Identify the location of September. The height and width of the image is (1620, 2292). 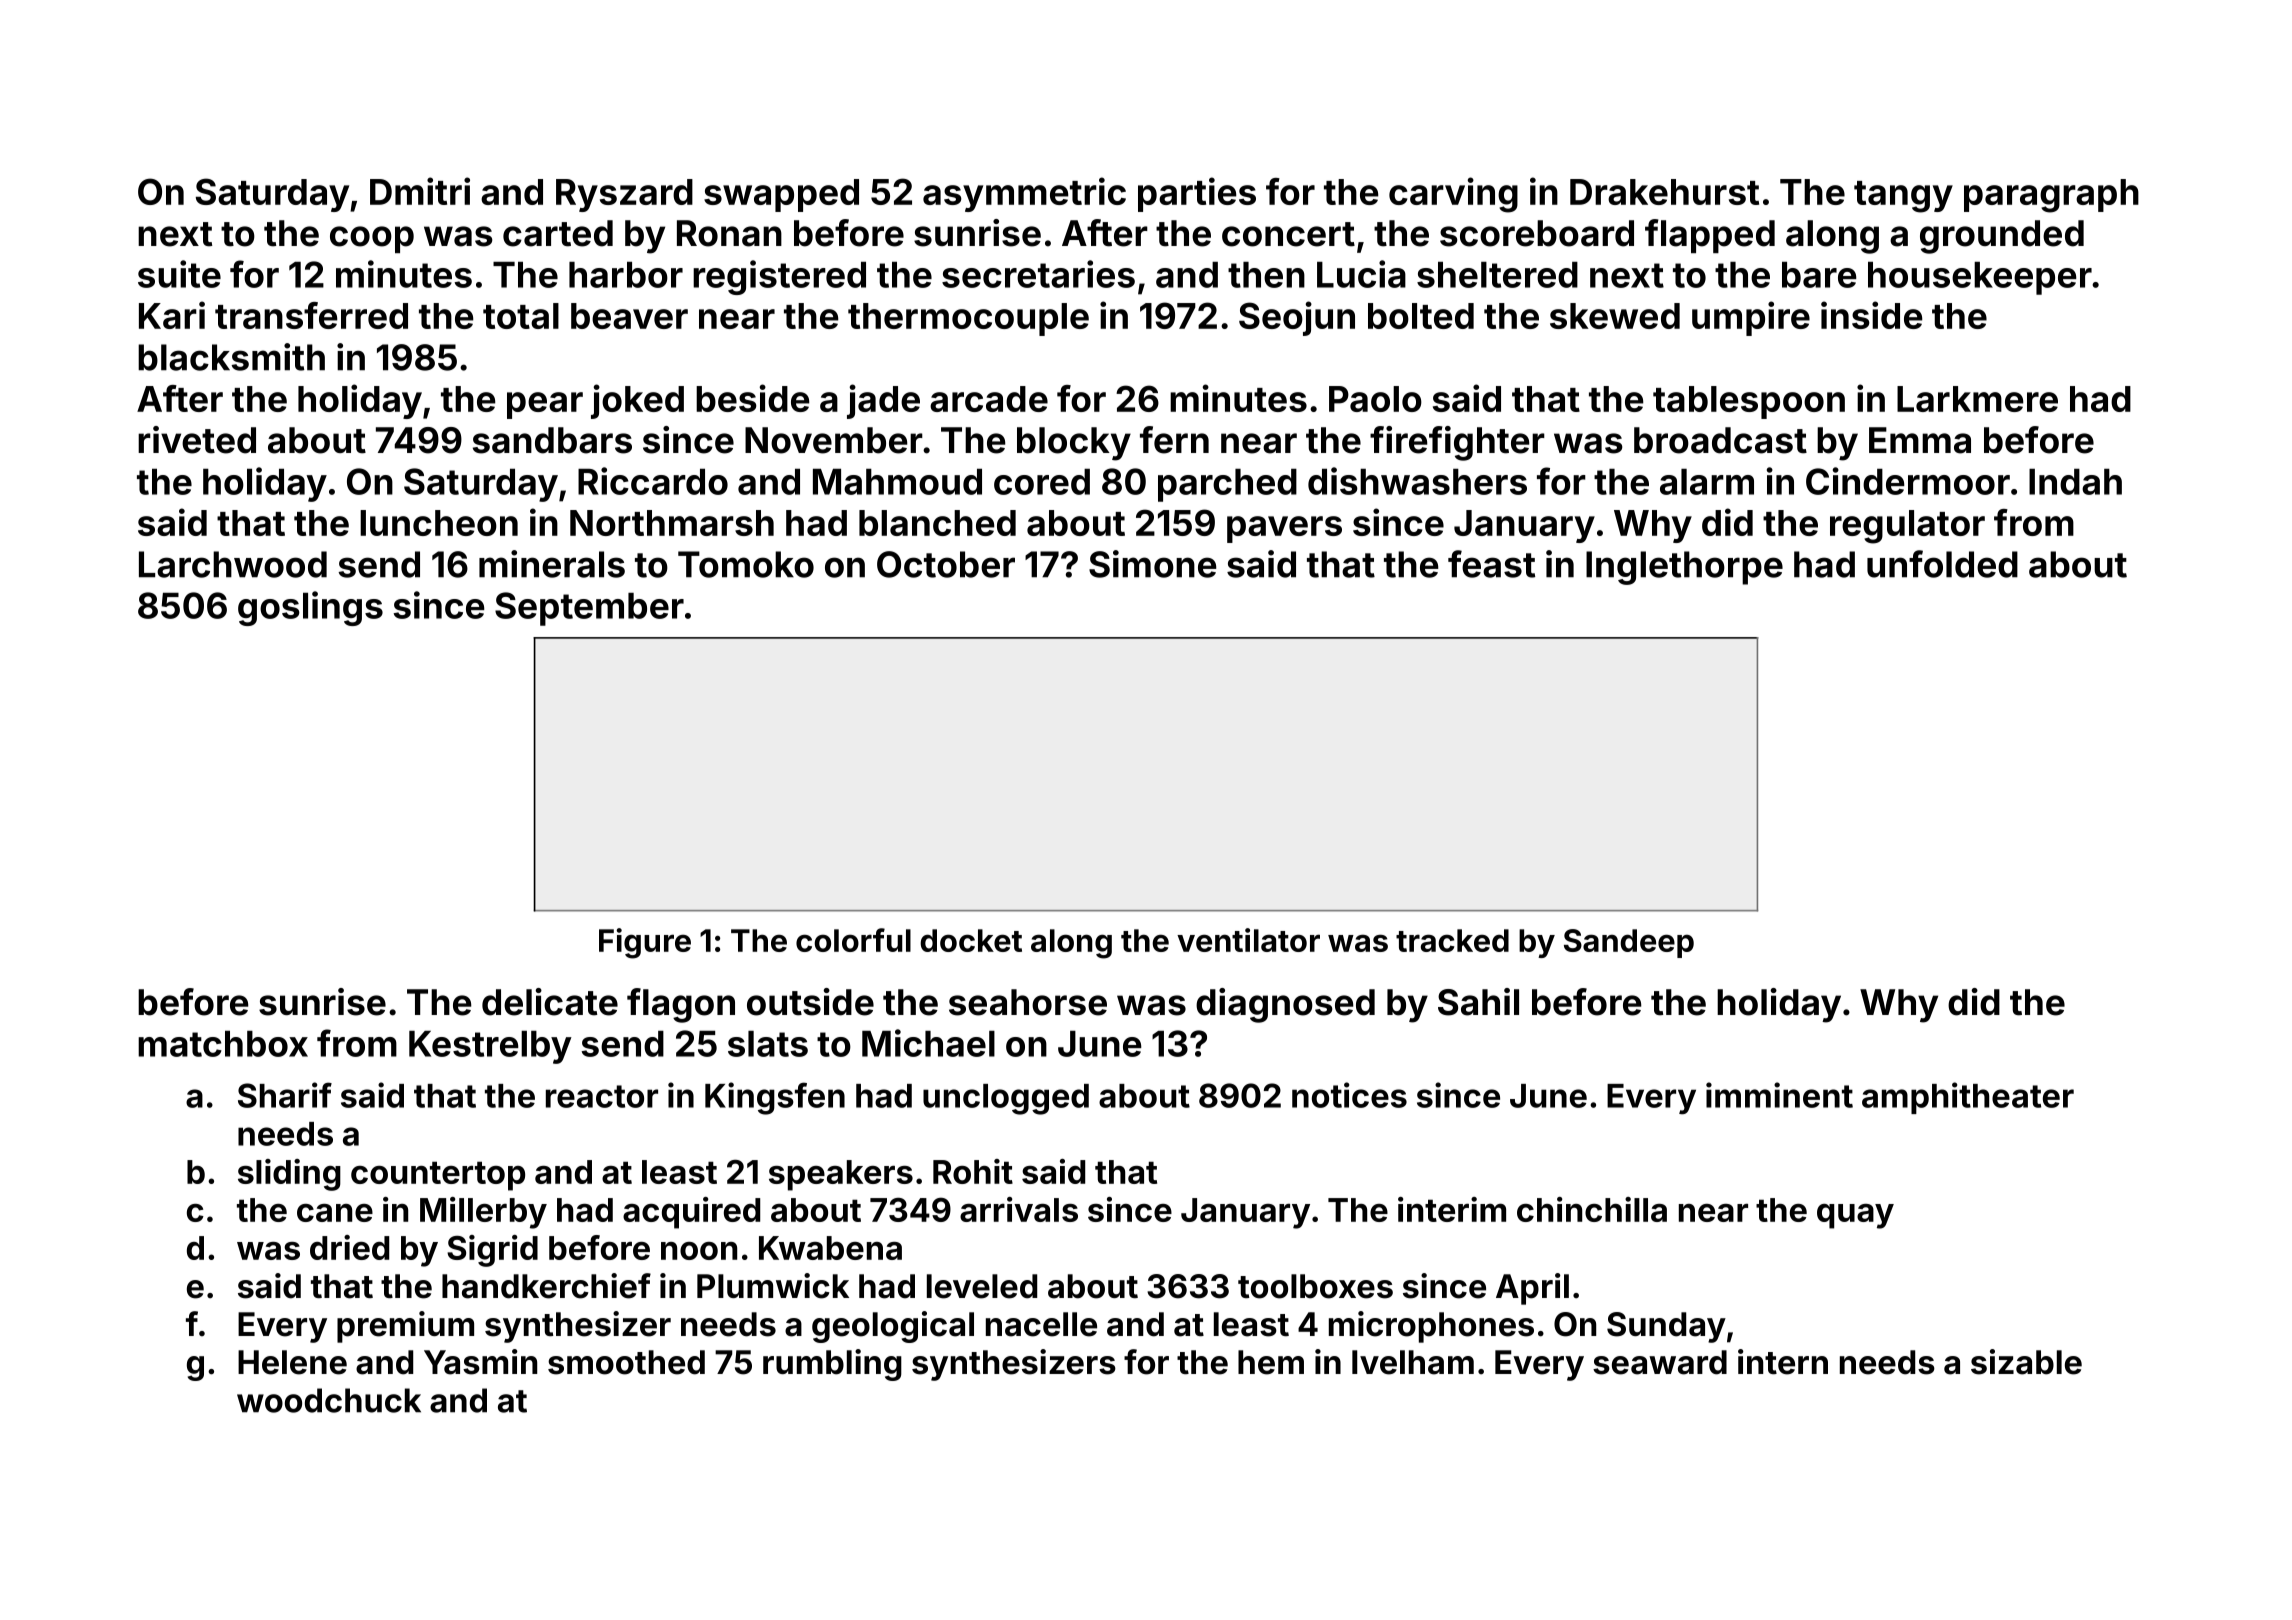
(589, 609).
